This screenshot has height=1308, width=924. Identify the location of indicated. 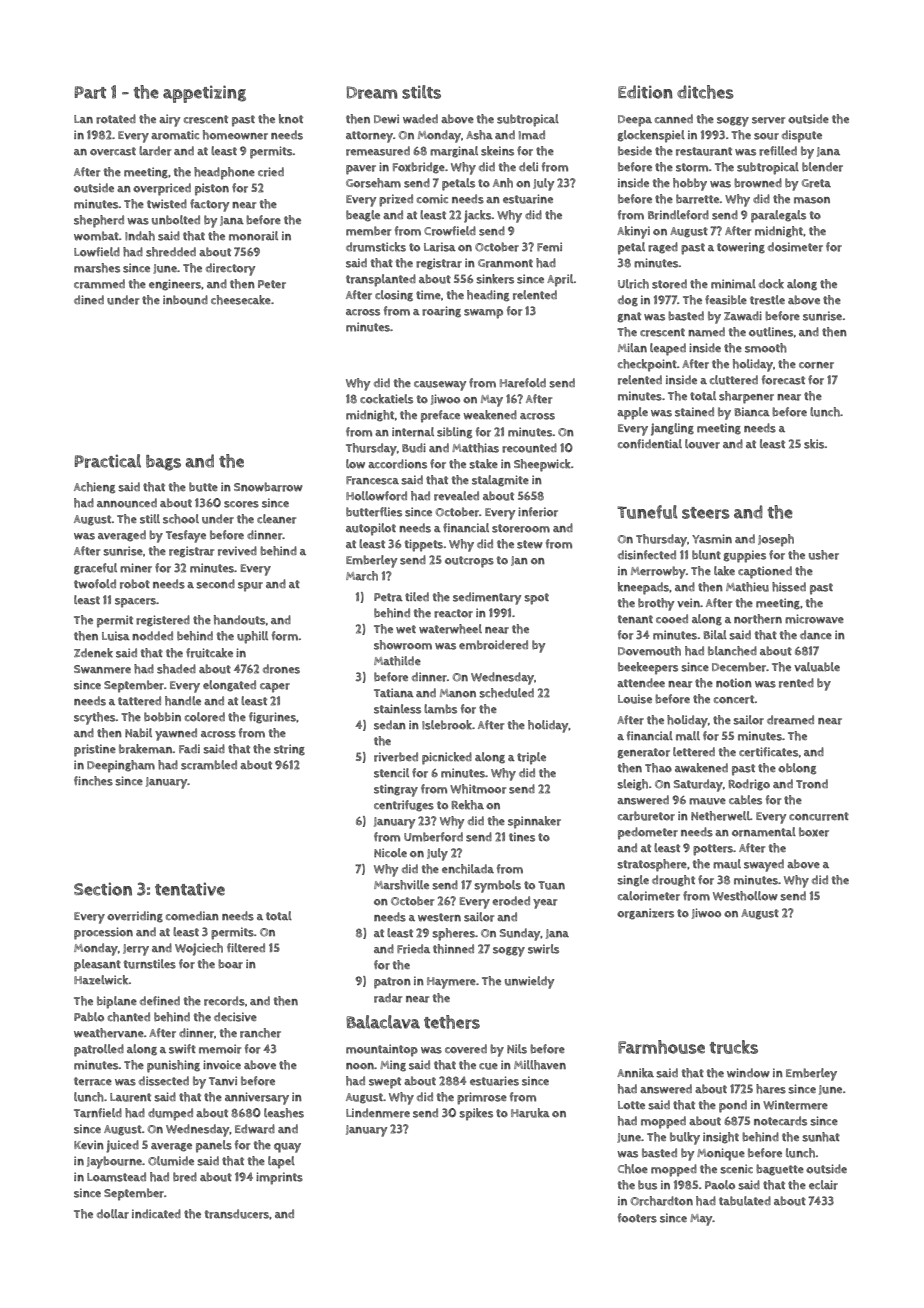
(156, 1213).
